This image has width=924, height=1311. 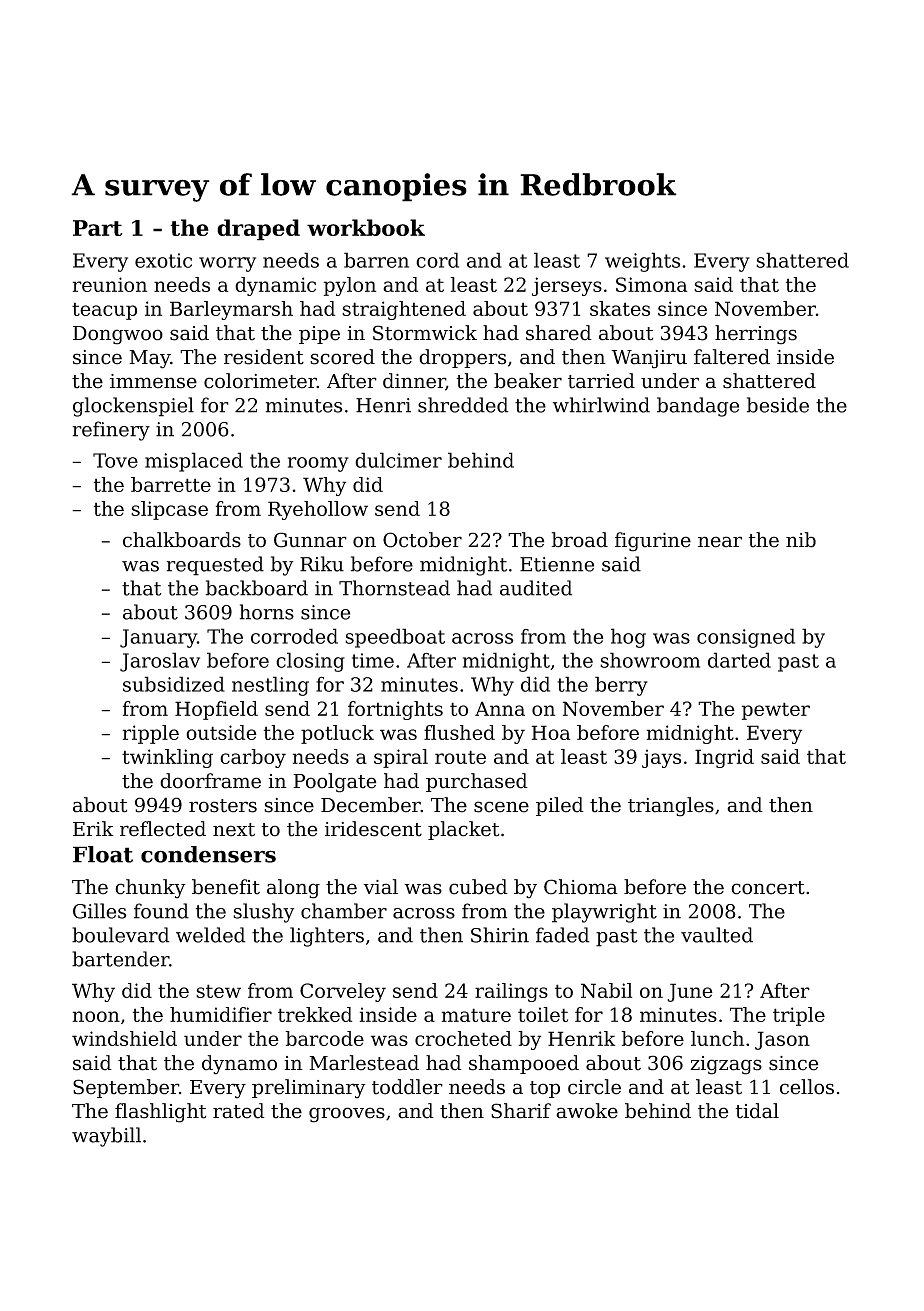 I want to click on slipcase, so click(x=169, y=510).
